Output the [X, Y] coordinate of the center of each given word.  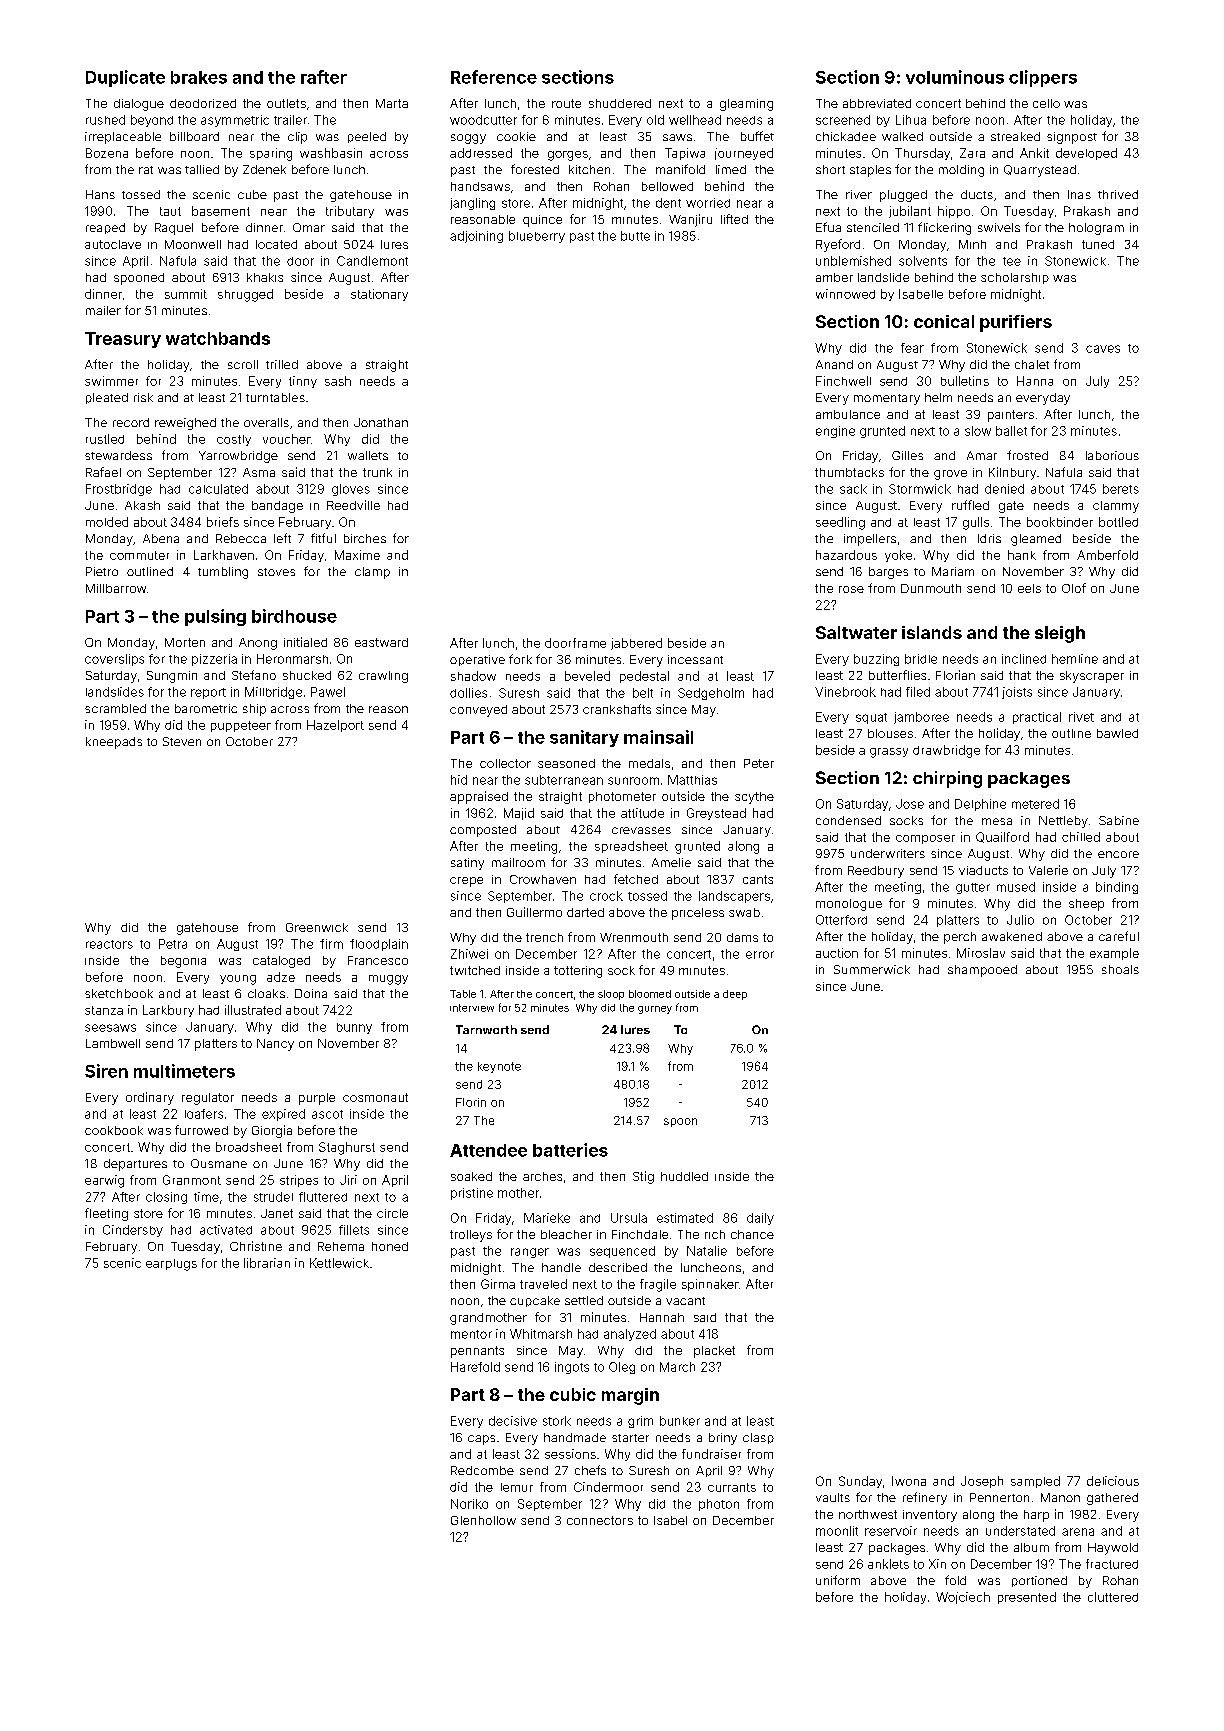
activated [226, 1230]
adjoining [476, 237]
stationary [379, 295]
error [760, 955]
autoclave [113, 244]
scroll [243, 364]
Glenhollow [483, 1520]
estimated [685, 1218]
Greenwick [317, 927]
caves [1103, 349]
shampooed [982, 971]
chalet [1032, 364]
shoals [1120, 969]
